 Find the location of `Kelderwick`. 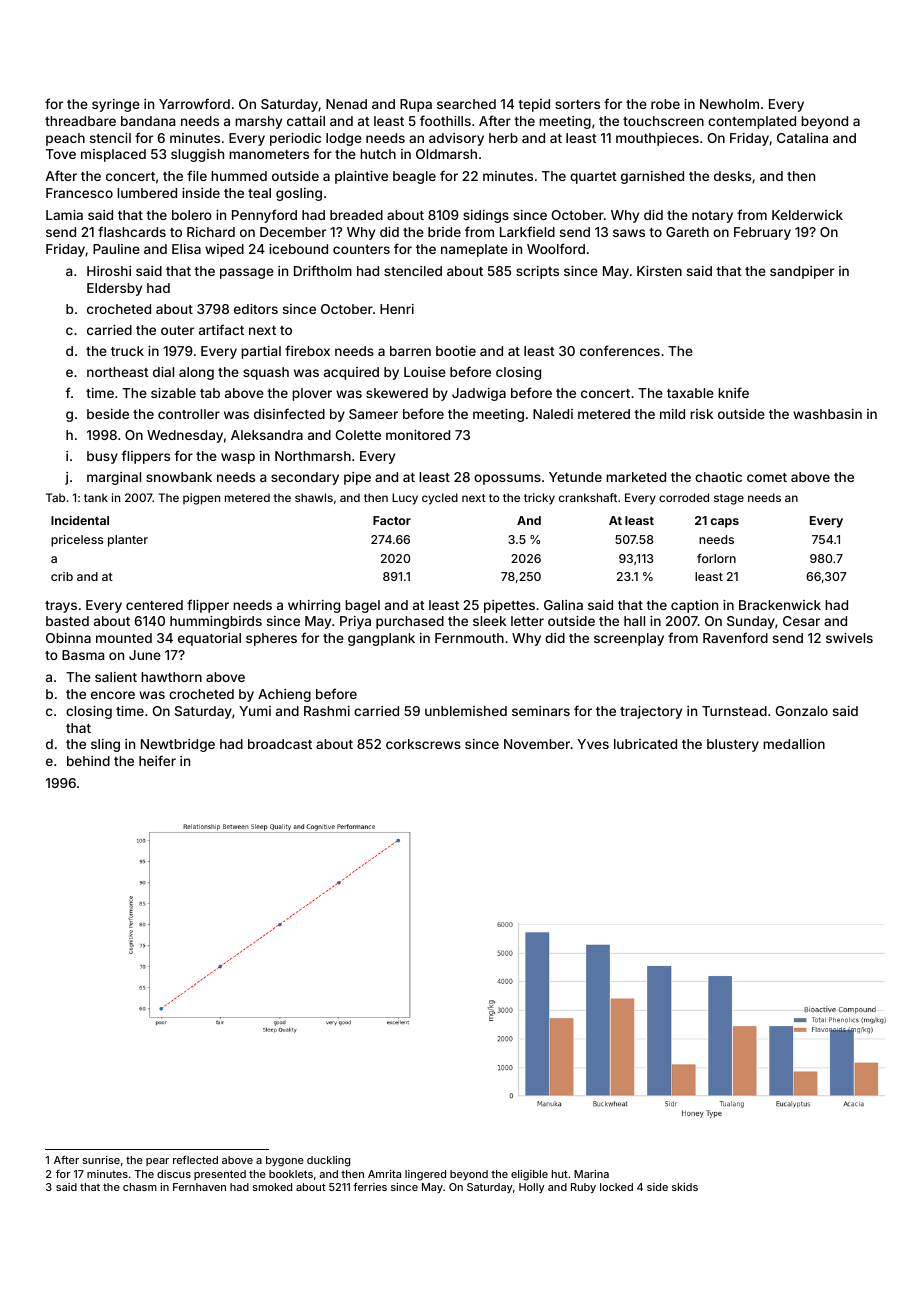

Kelderwick is located at coordinates (807, 215).
